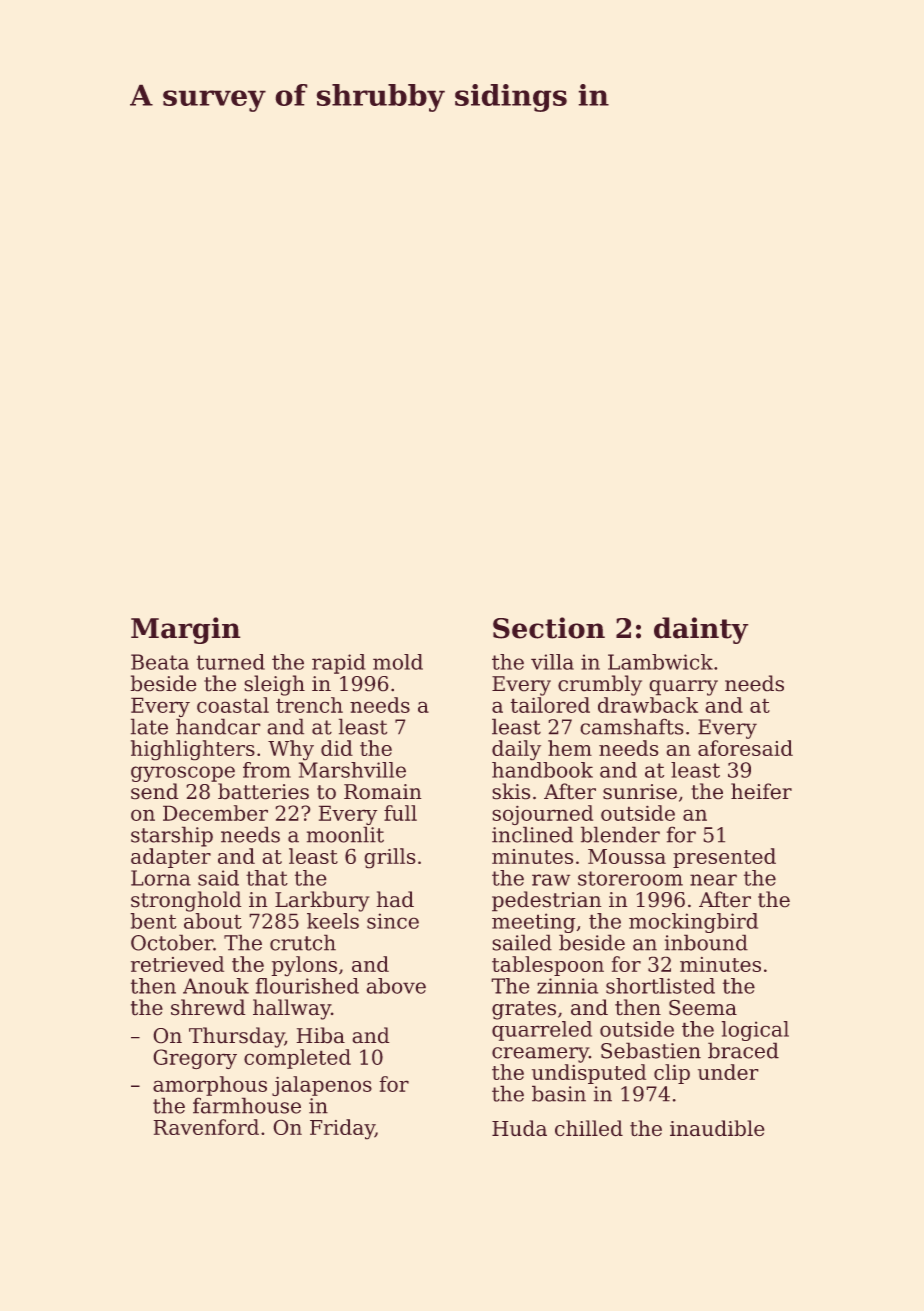 This document has width=924, height=1311. What do you see at coordinates (620, 834) in the document?
I see `blender` at bounding box center [620, 834].
